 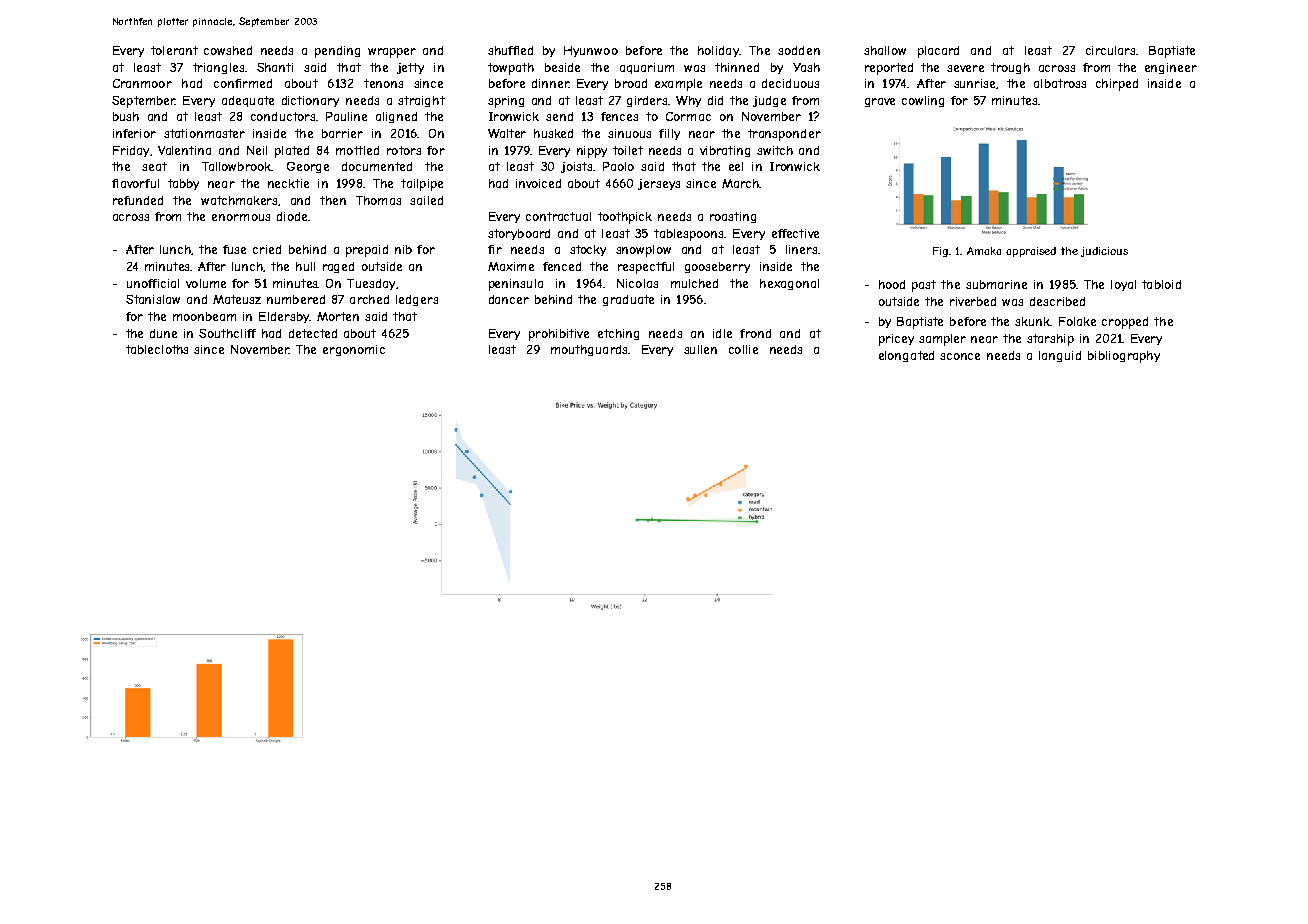 What do you see at coordinates (338, 267) in the document?
I see `raged` at bounding box center [338, 267].
